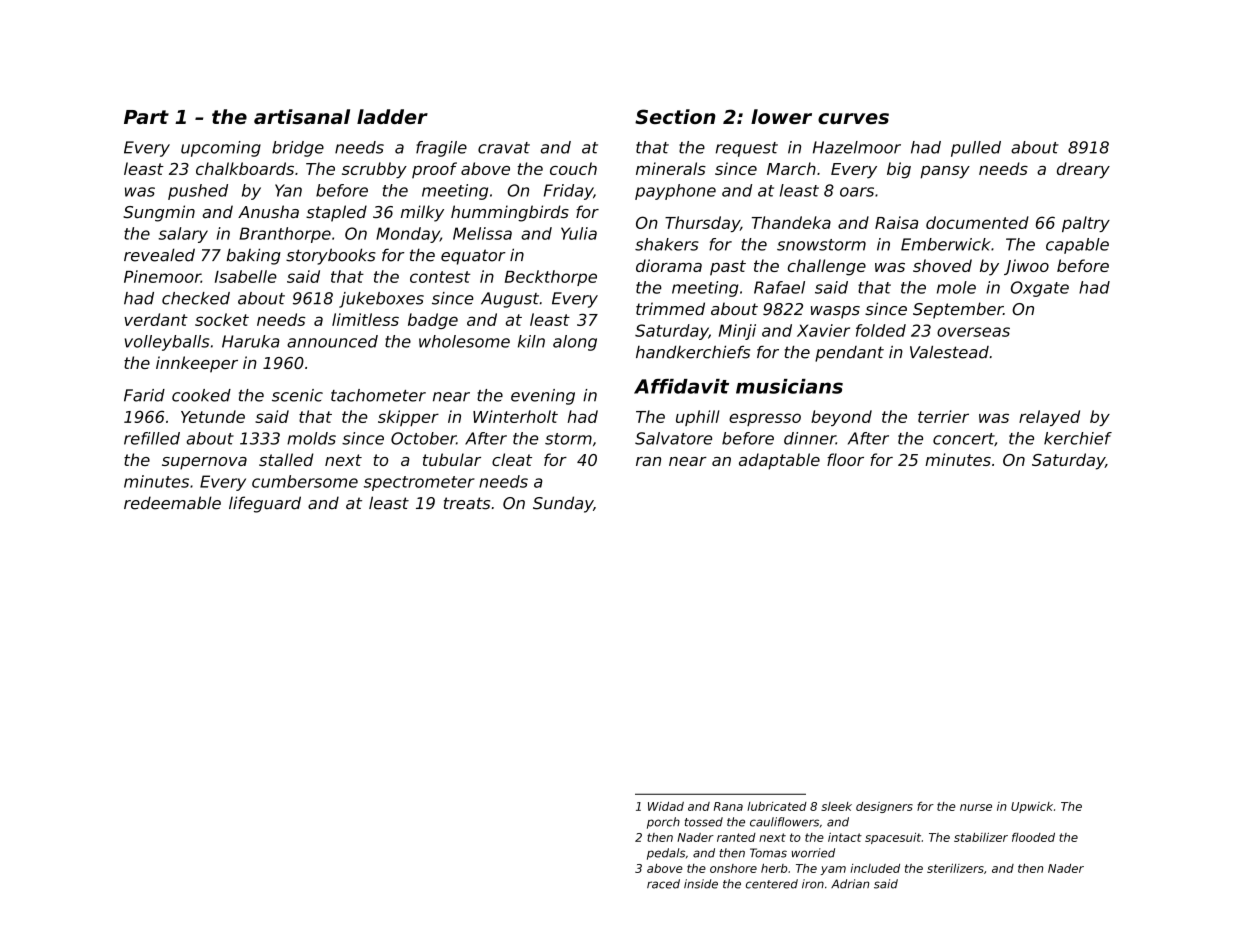  I want to click on Section, so click(675, 116).
